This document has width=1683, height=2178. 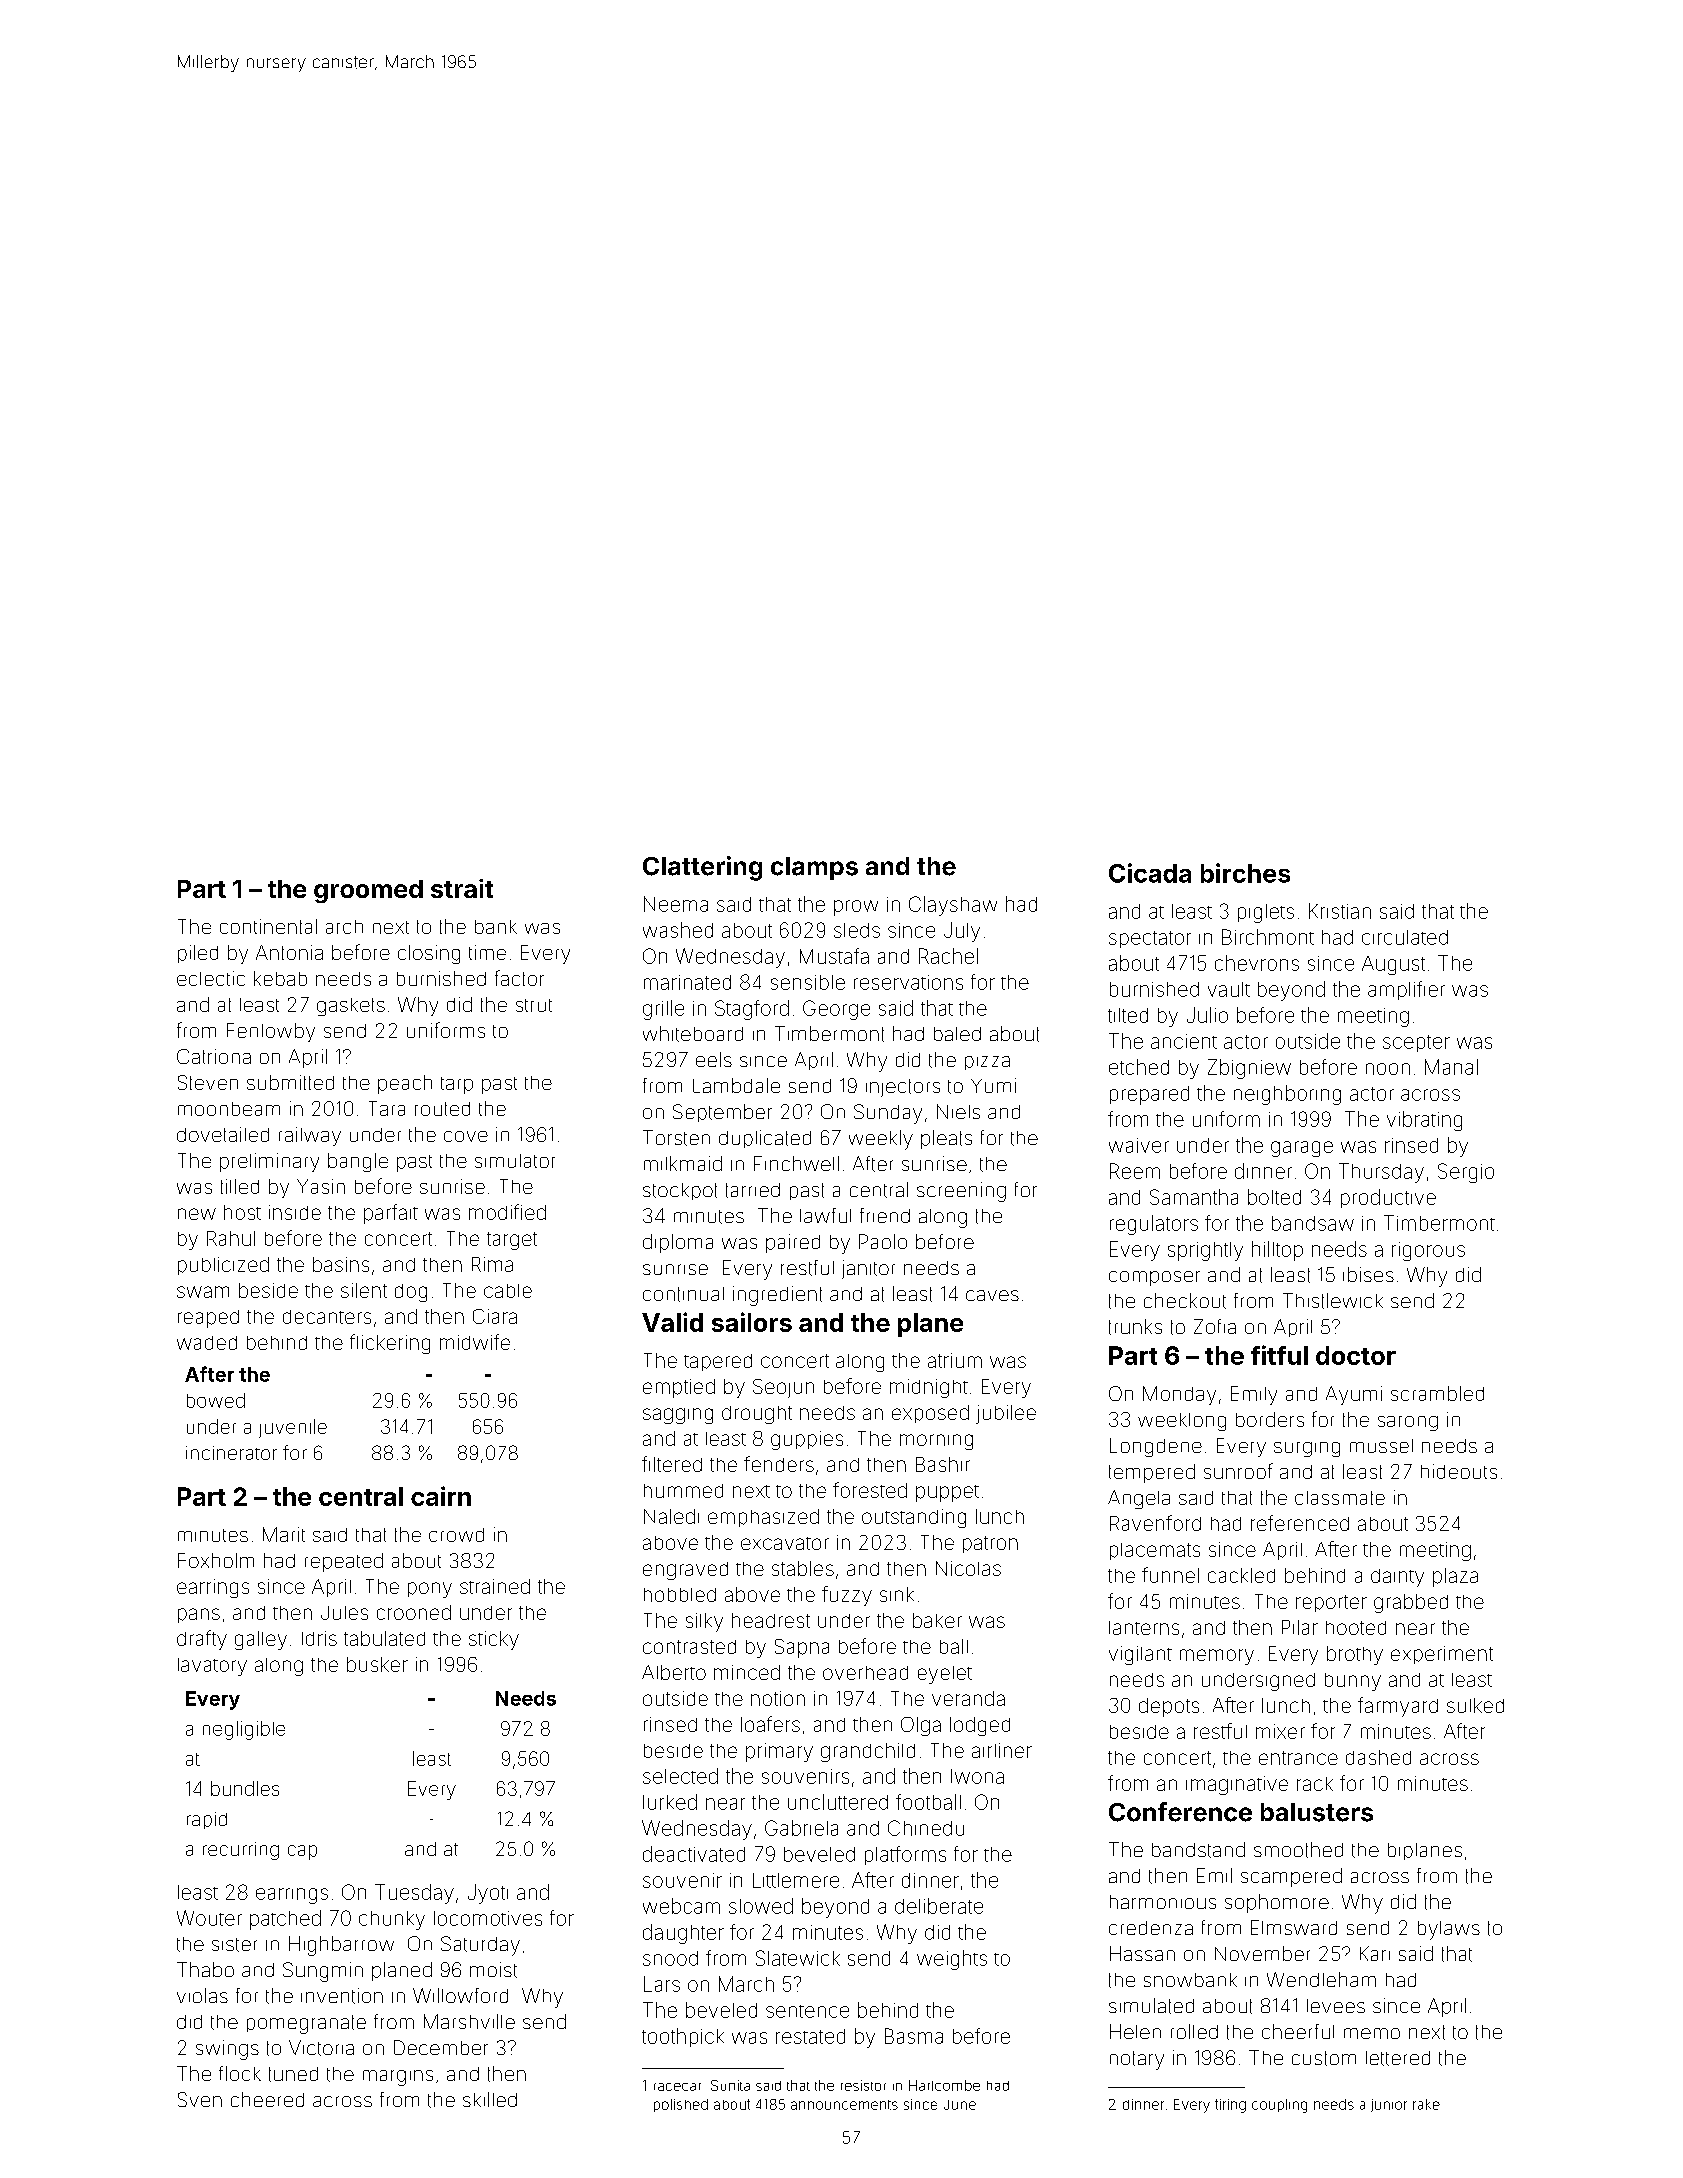 What do you see at coordinates (1466, 1173) in the document?
I see `Sergio` at bounding box center [1466, 1173].
